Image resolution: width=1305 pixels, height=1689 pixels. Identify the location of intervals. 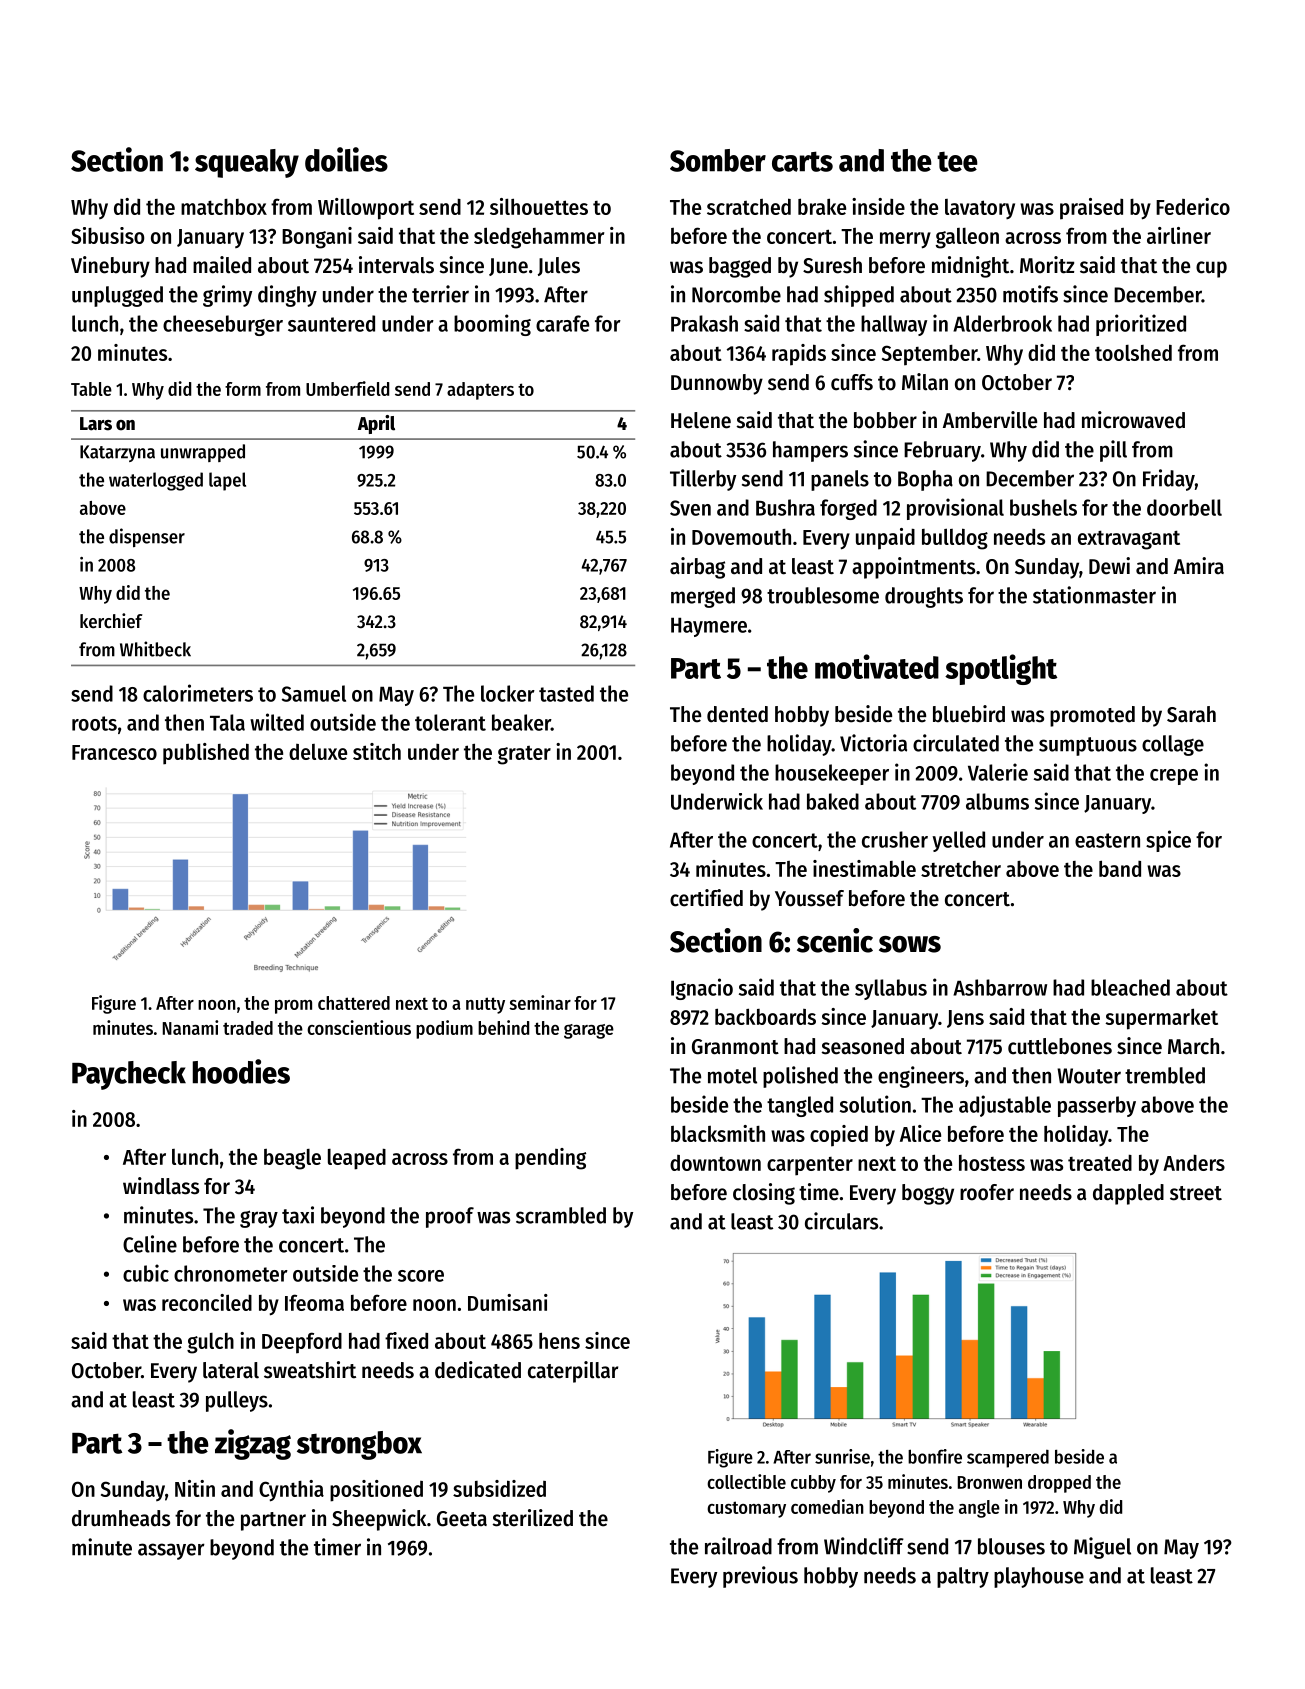
(396, 265).
